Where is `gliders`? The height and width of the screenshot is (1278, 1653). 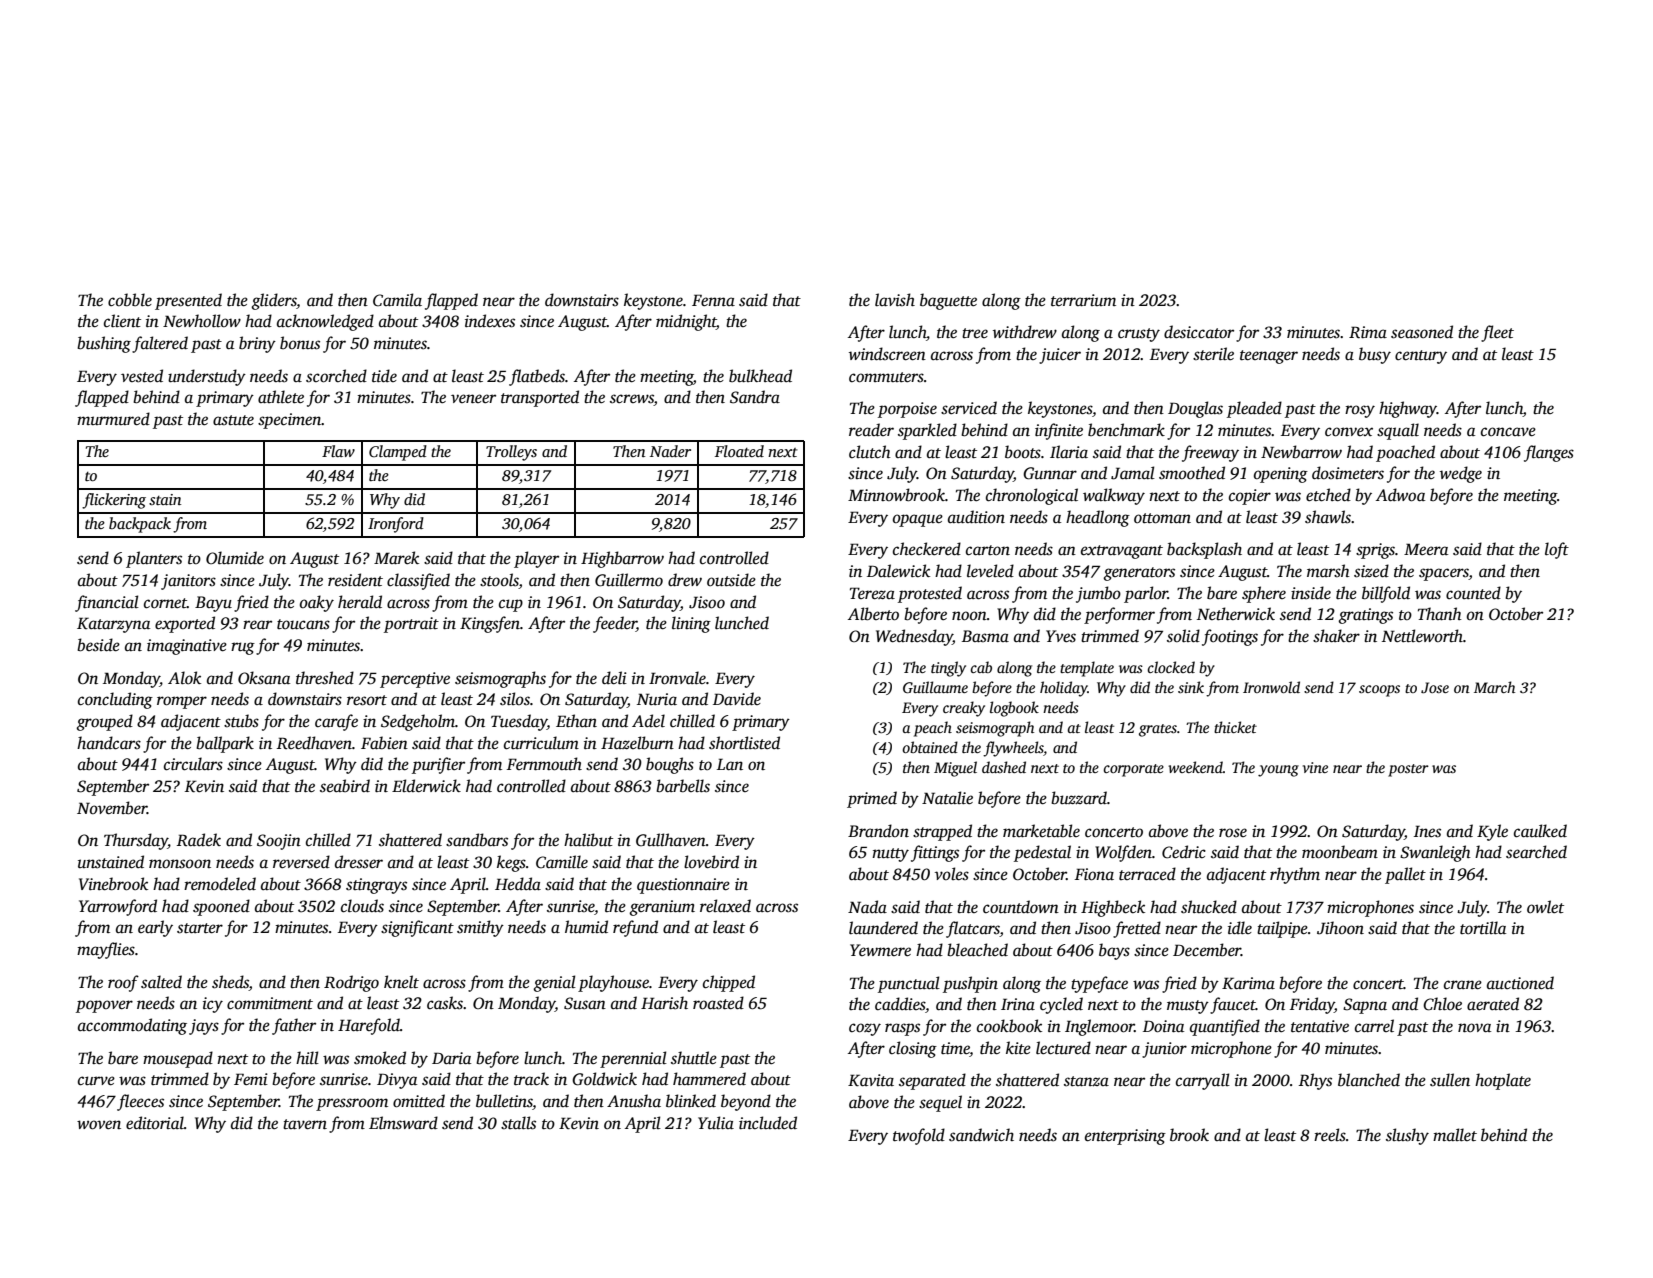
gliders is located at coordinates (274, 301).
